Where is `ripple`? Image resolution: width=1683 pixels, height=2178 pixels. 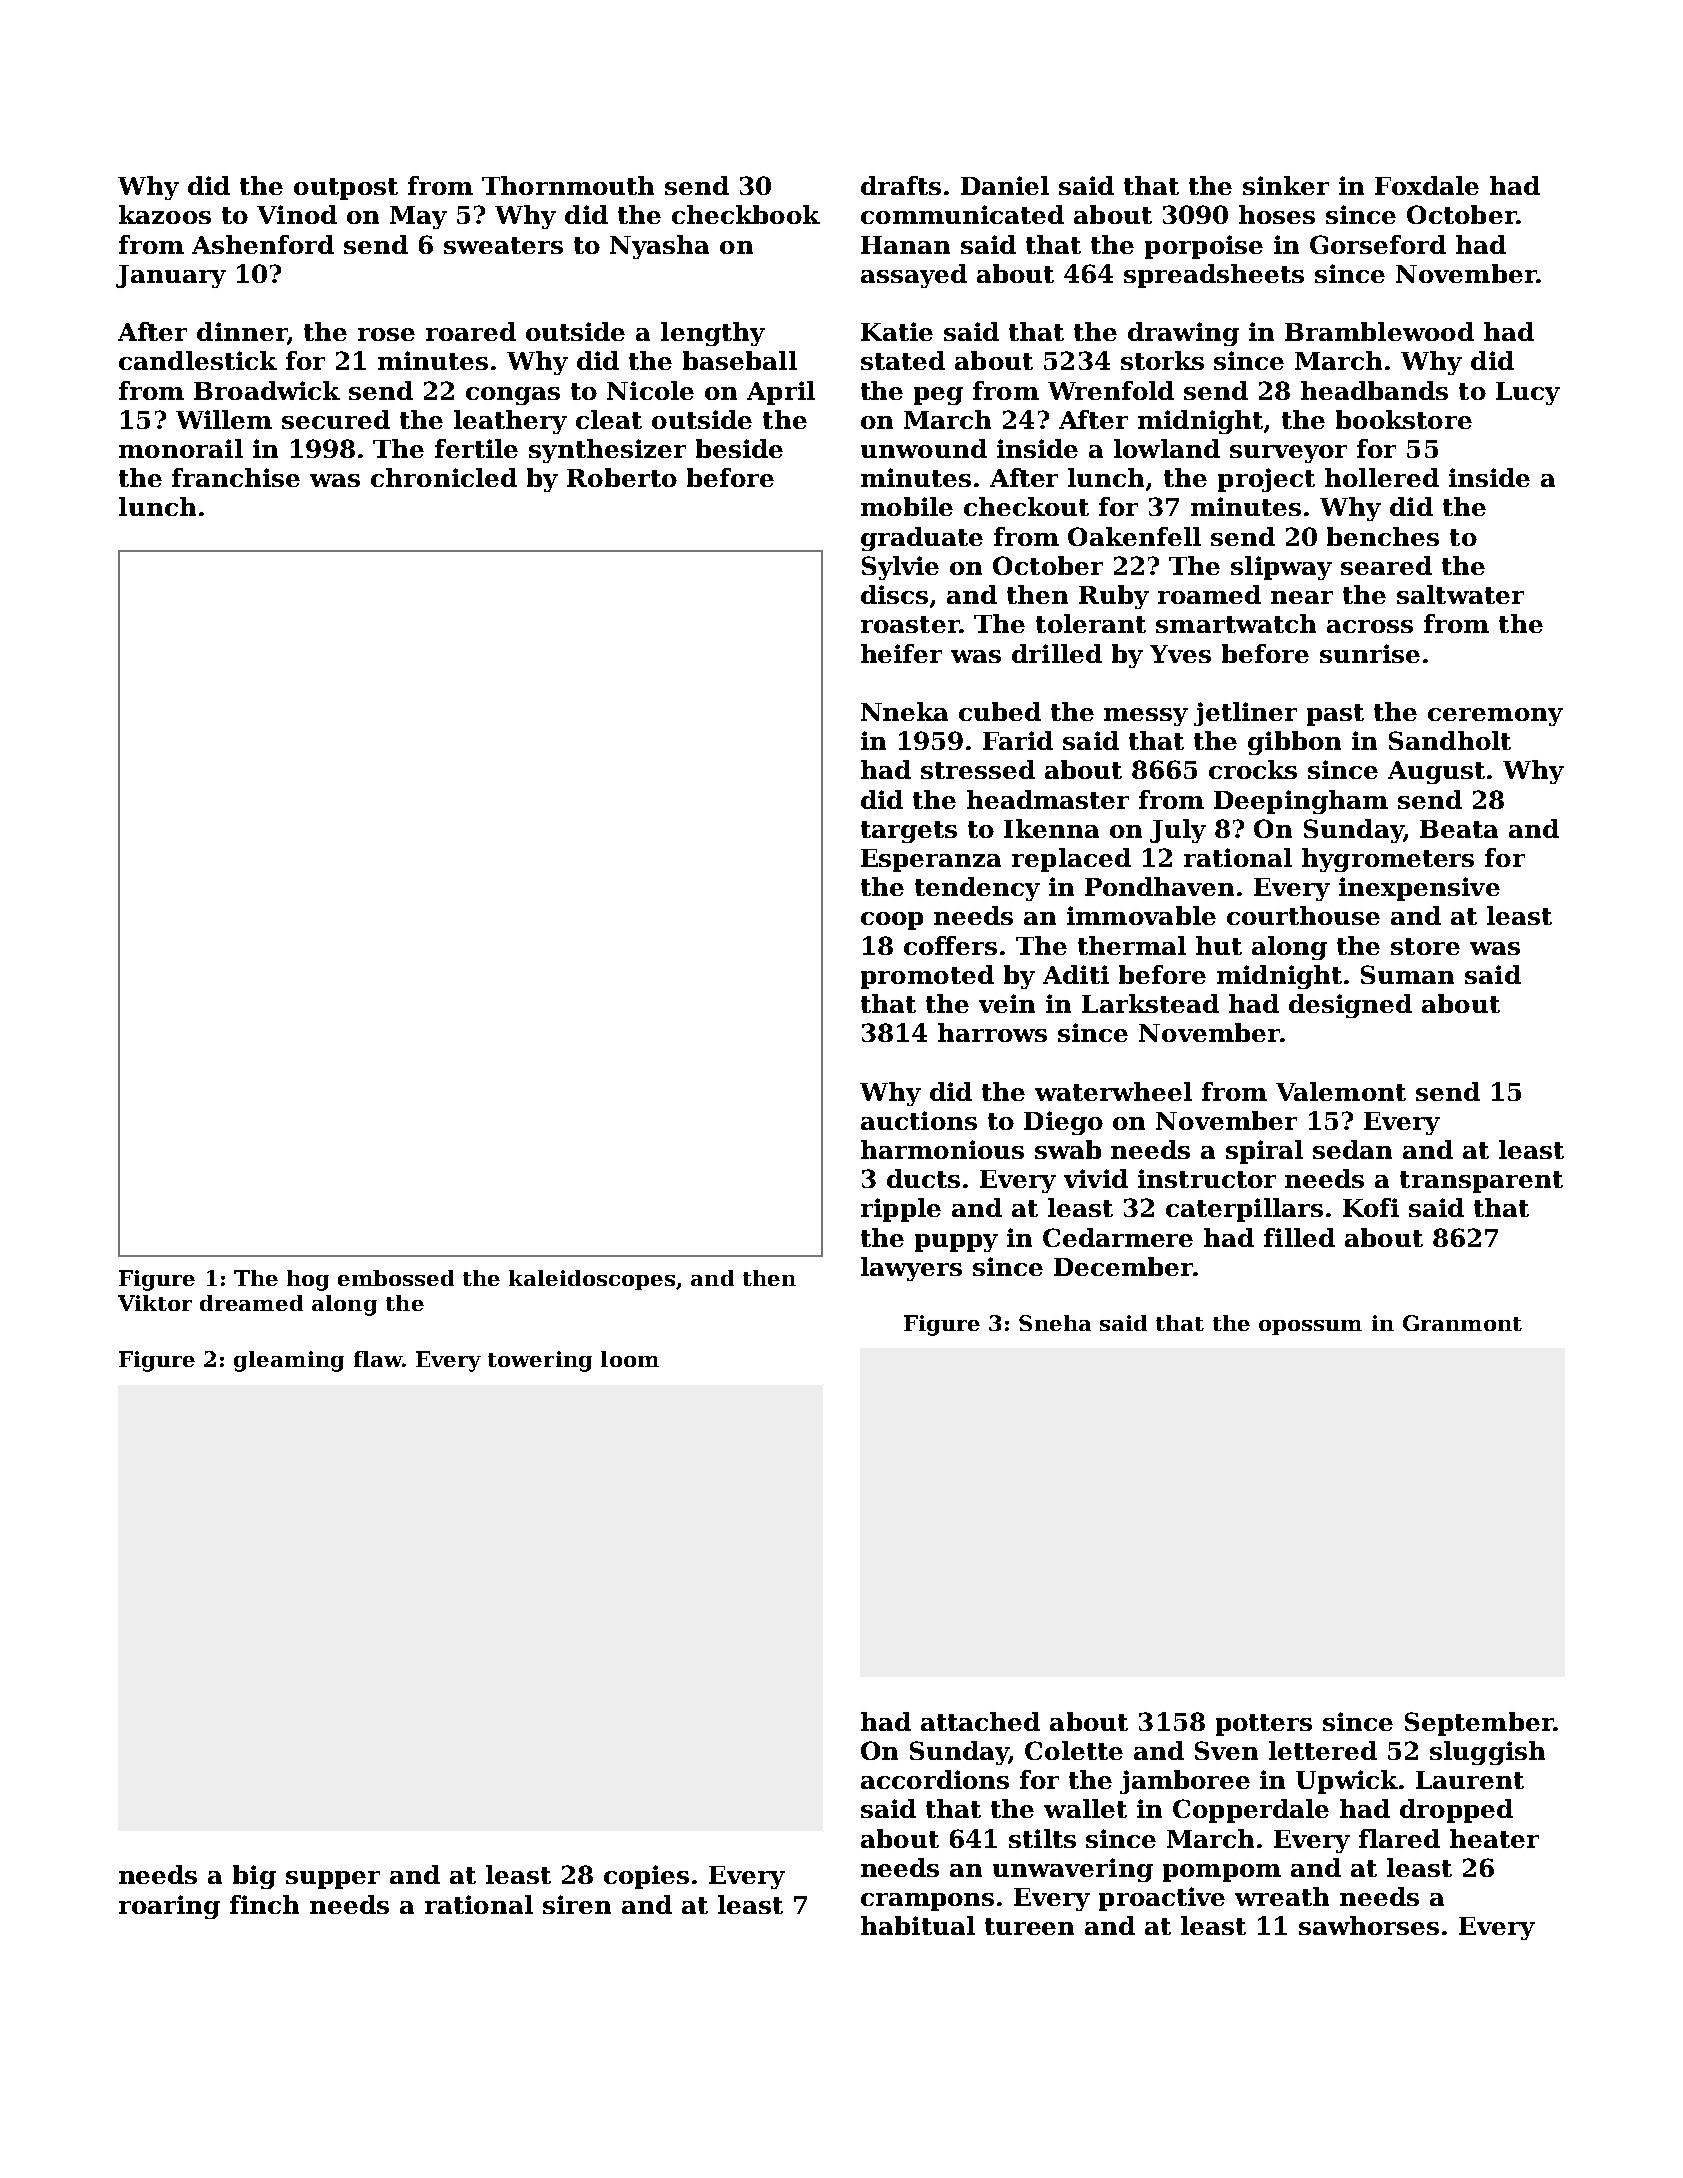
ripple is located at coordinates (901, 1210).
